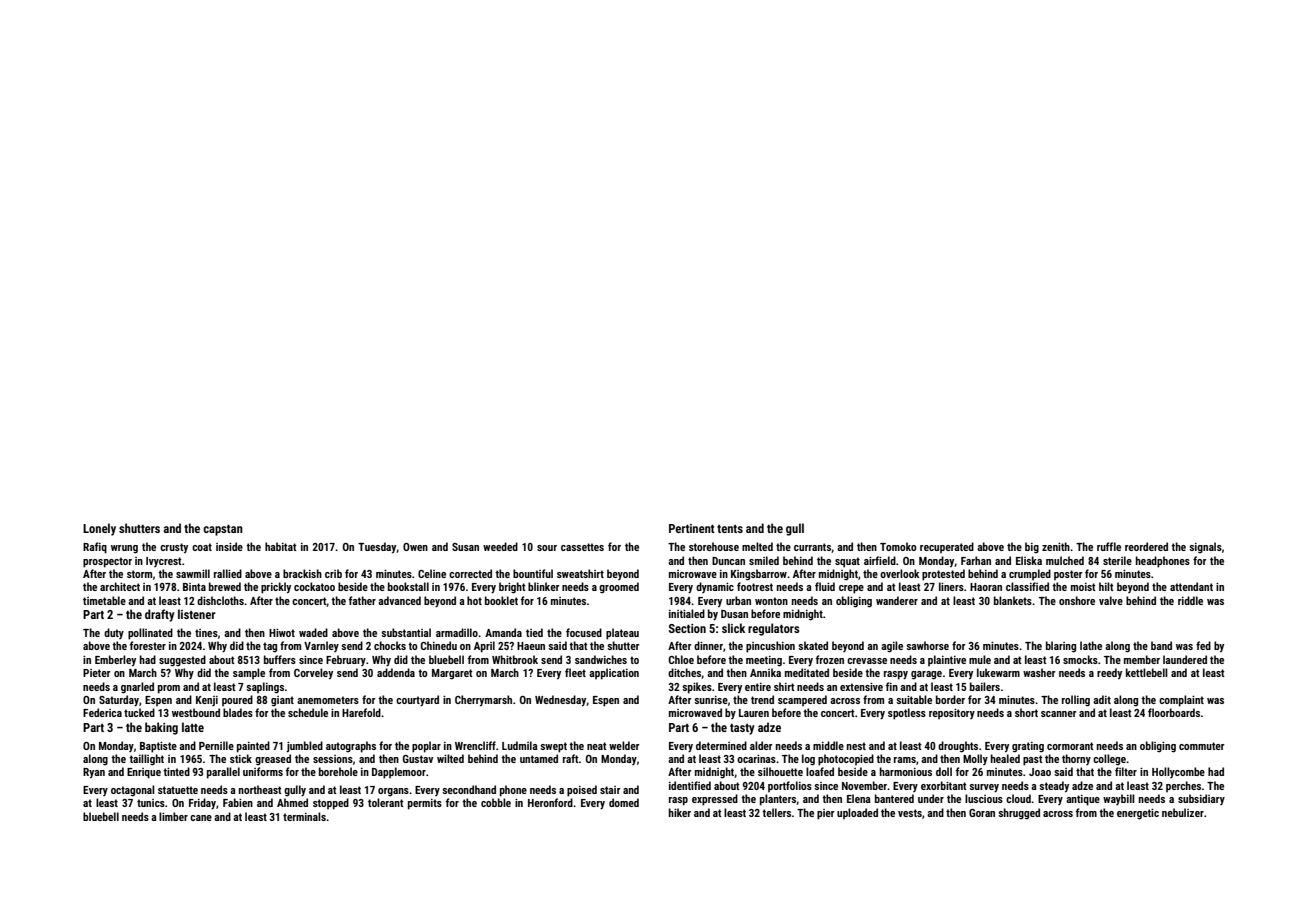  What do you see at coordinates (1076, 701) in the image?
I see `rolling` at bounding box center [1076, 701].
